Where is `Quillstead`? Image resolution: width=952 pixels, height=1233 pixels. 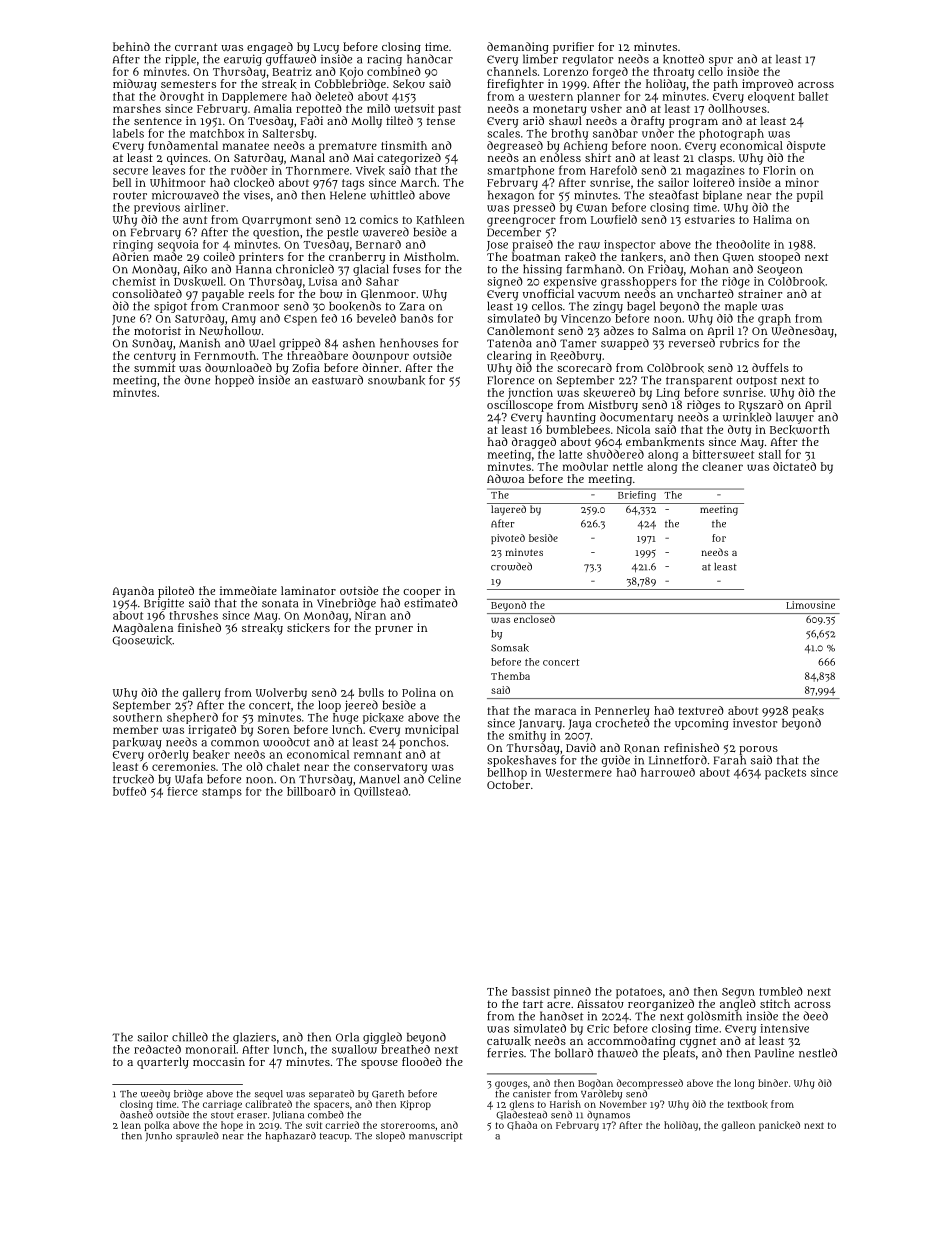
Quillstead is located at coordinates (381, 792).
